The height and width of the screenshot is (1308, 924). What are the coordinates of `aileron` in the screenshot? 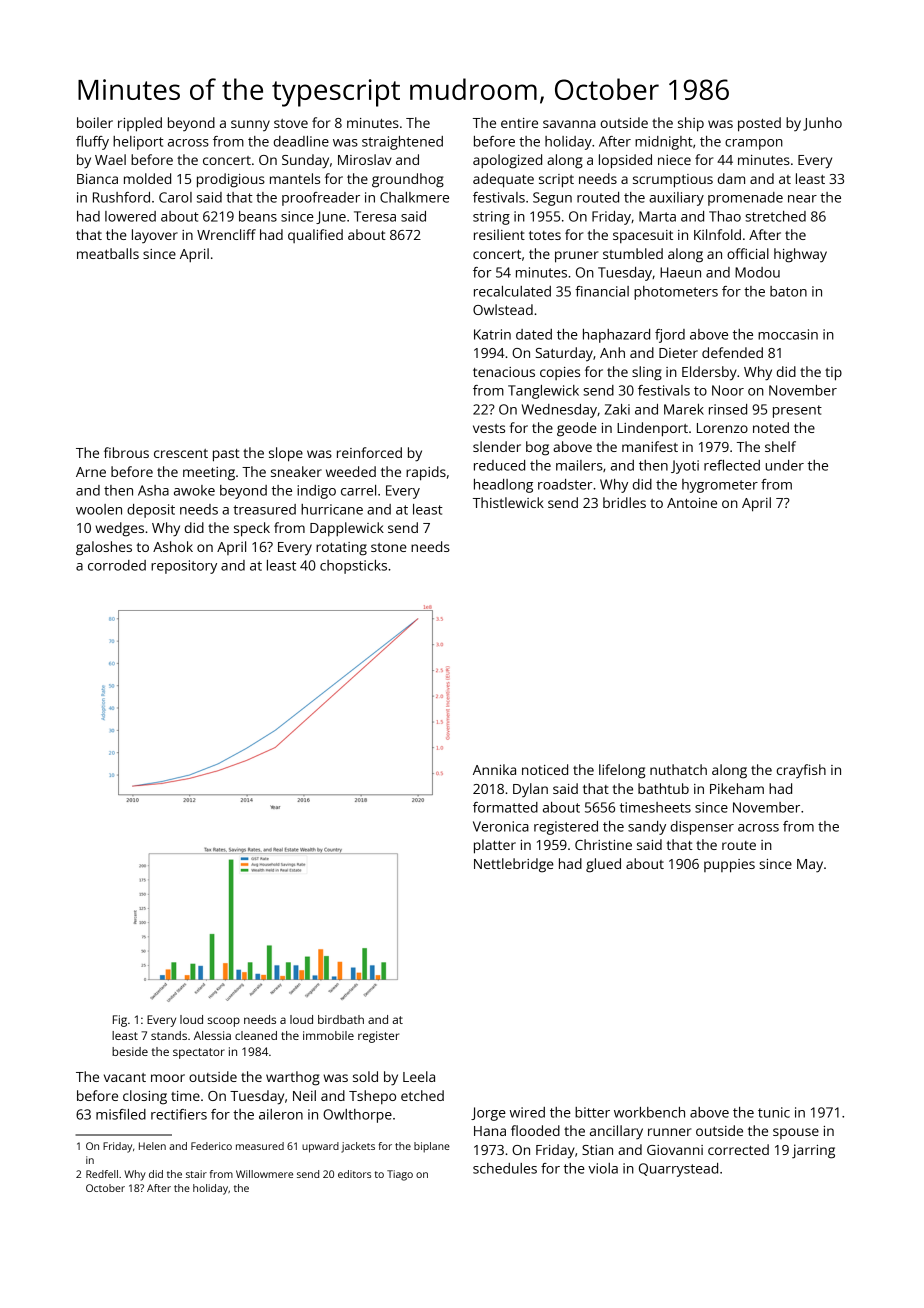 It's located at (281, 1114).
